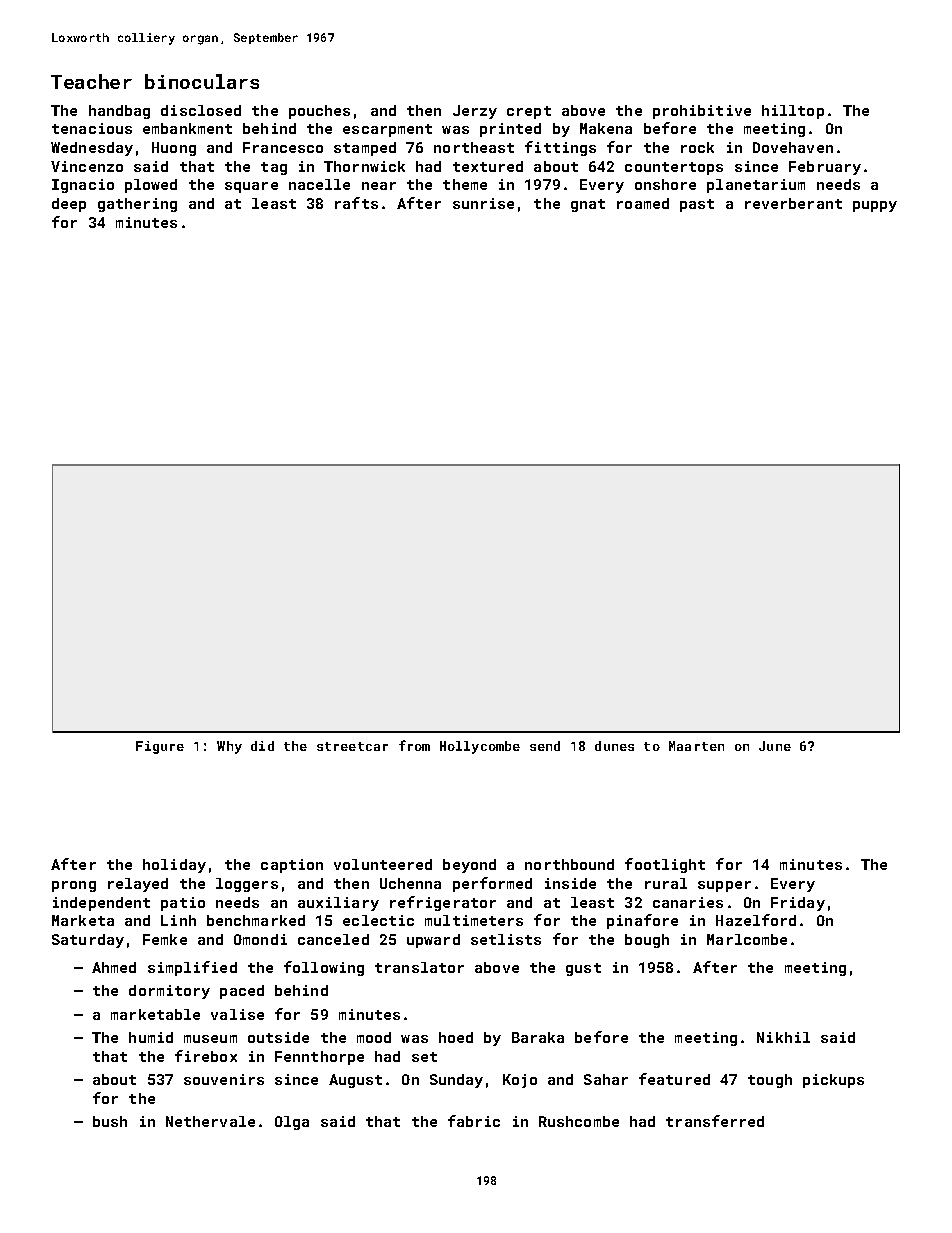 The image size is (952, 1233). What do you see at coordinates (483, 203) in the screenshot?
I see `sunrise` at bounding box center [483, 203].
